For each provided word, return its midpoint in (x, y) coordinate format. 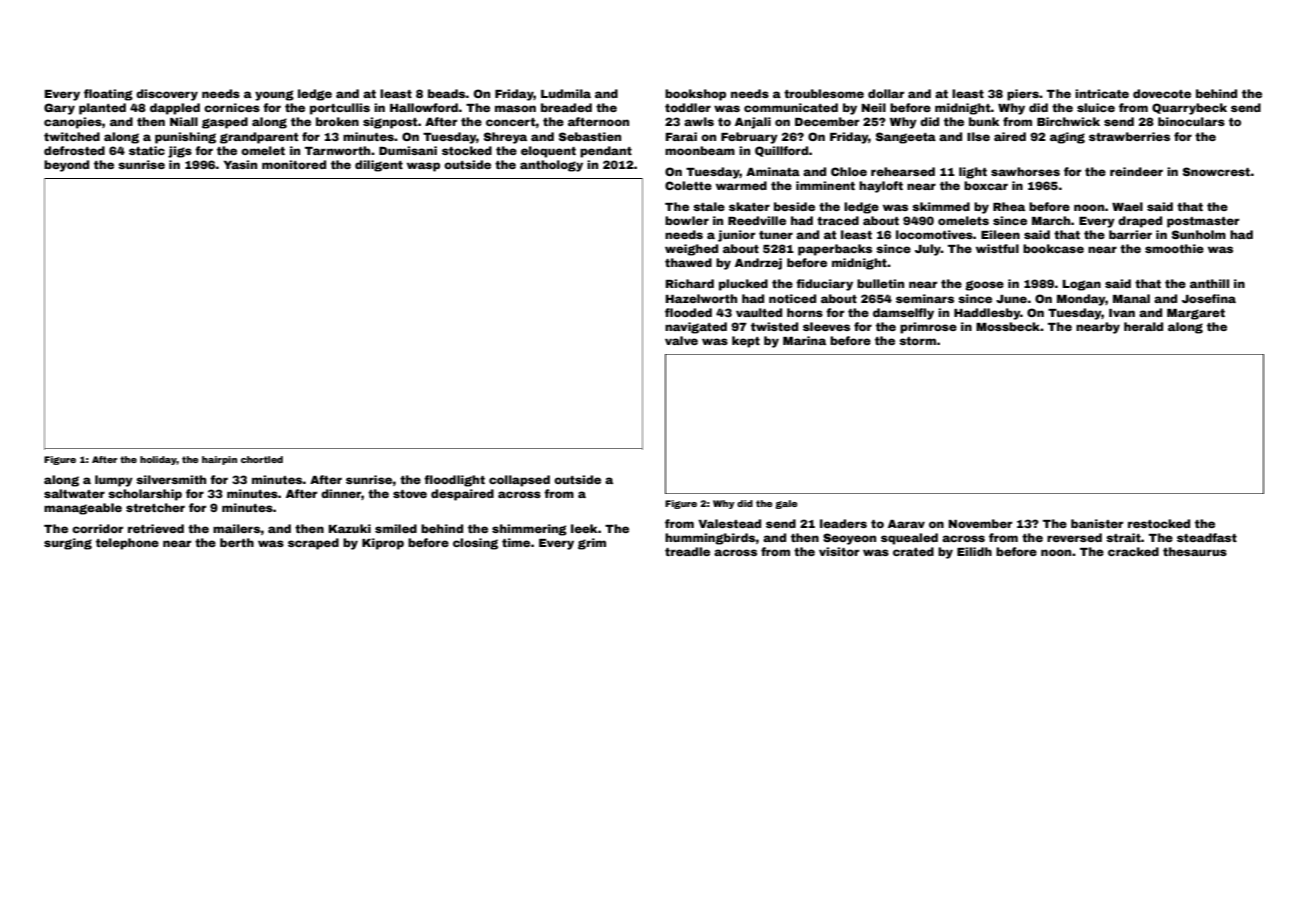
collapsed (519, 481)
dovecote (1162, 93)
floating (108, 95)
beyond (66, 166)
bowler (687, 220)
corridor (97, 528)
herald (1143, 326)
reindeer (1136, 171)
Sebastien (590, 136)
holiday (158, 460)
